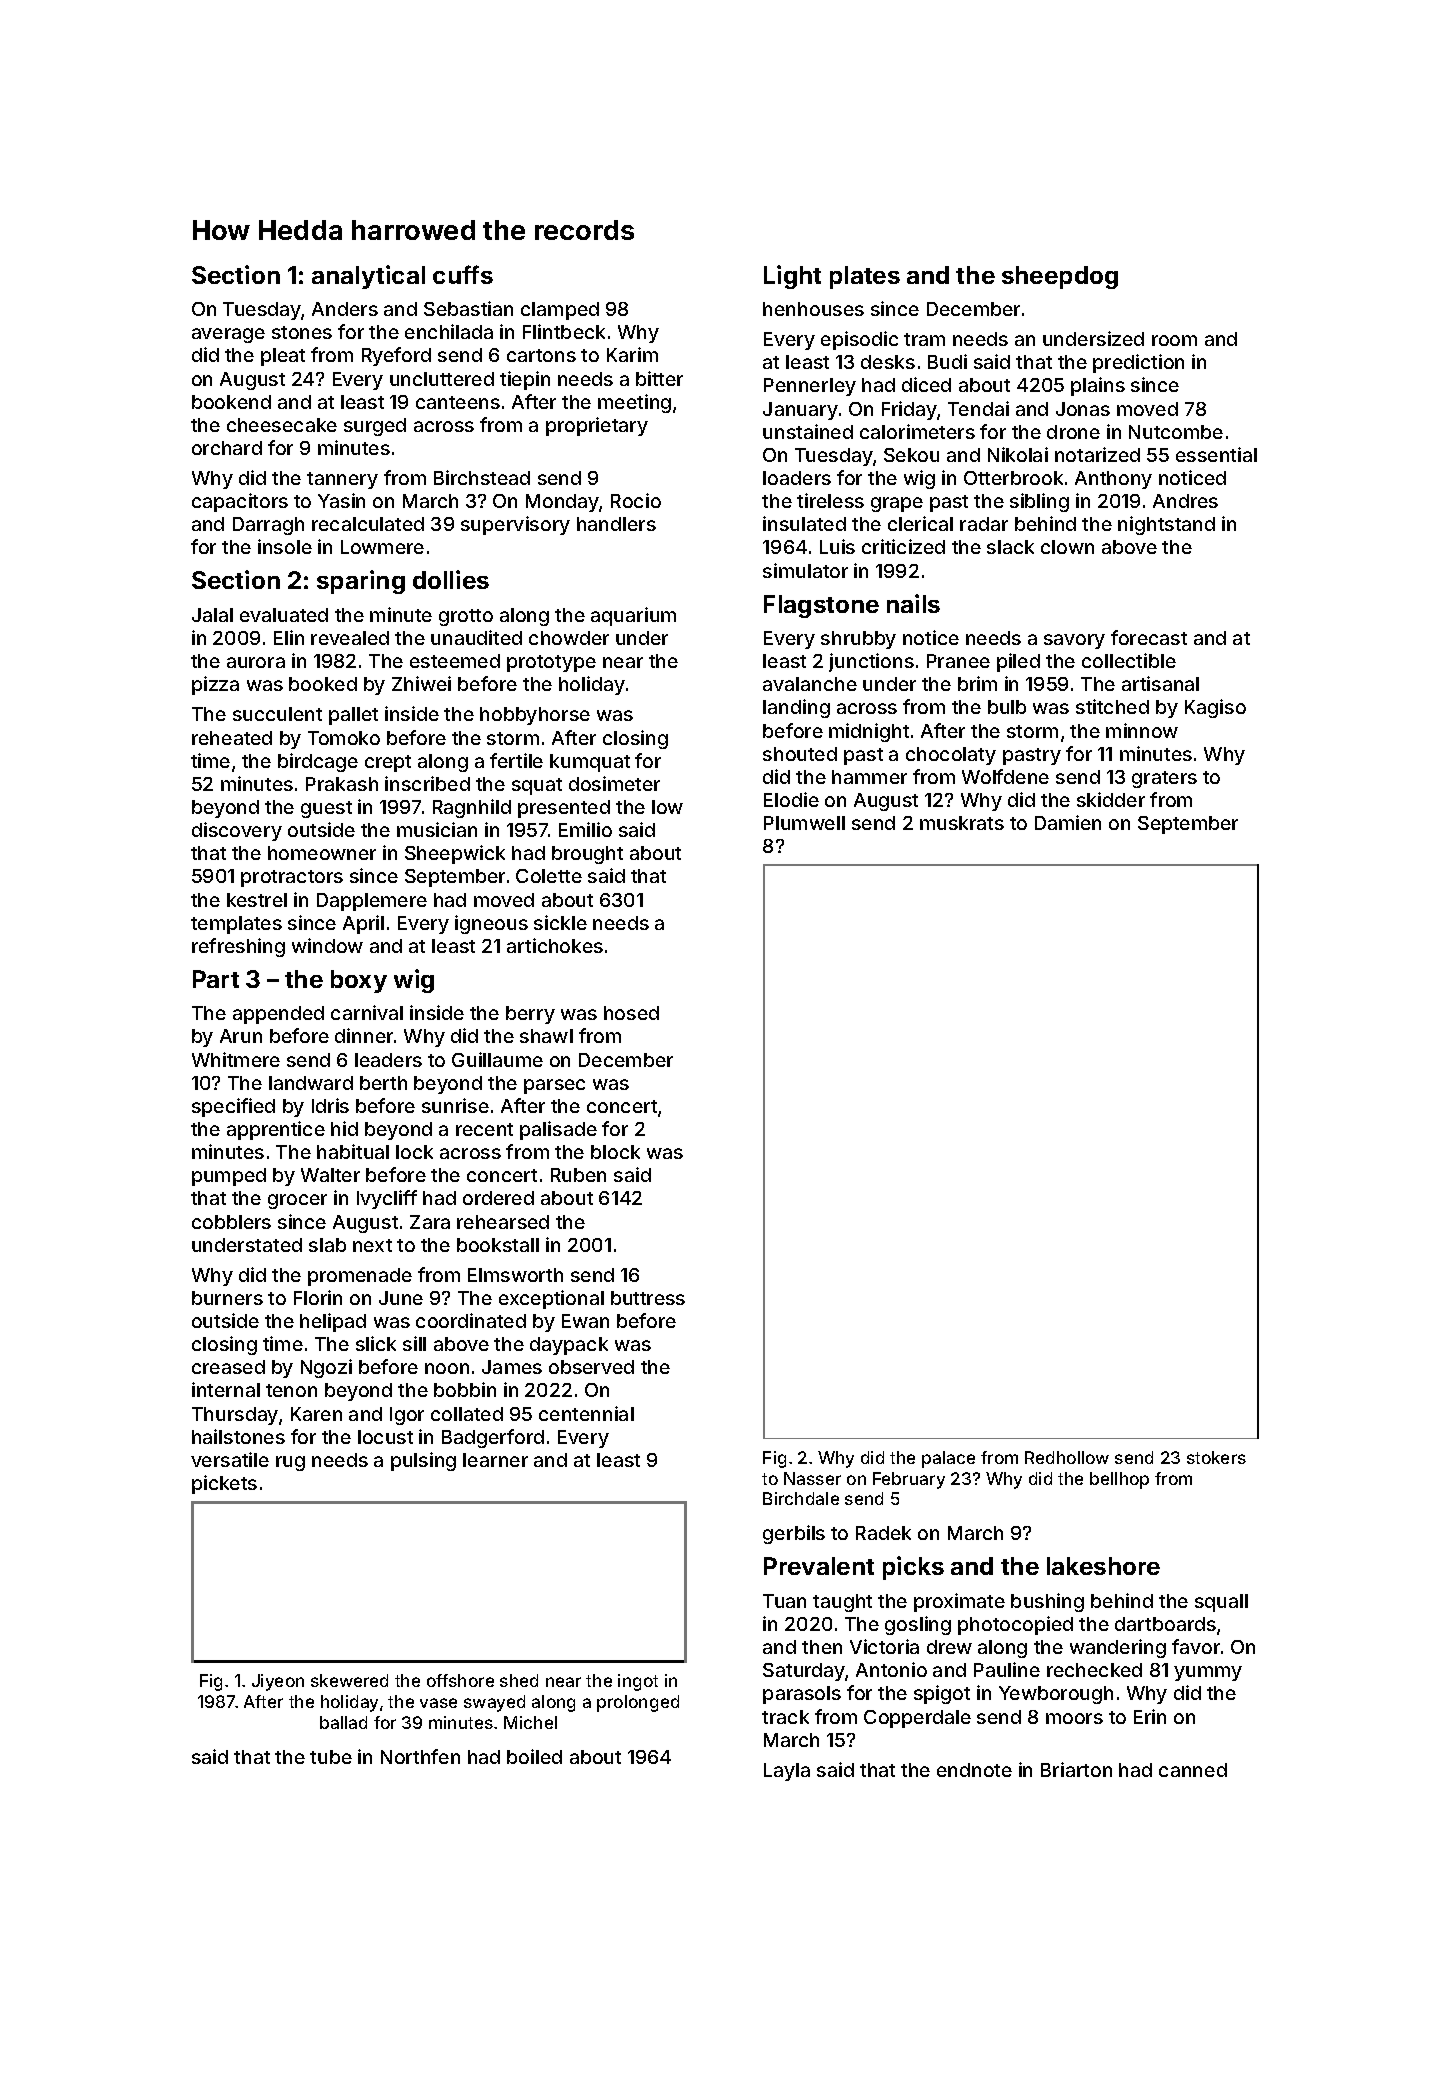 Image resolution: width=1450 pixels, height=2100 pixels. I want to click on discovery, so click(237, 831).
